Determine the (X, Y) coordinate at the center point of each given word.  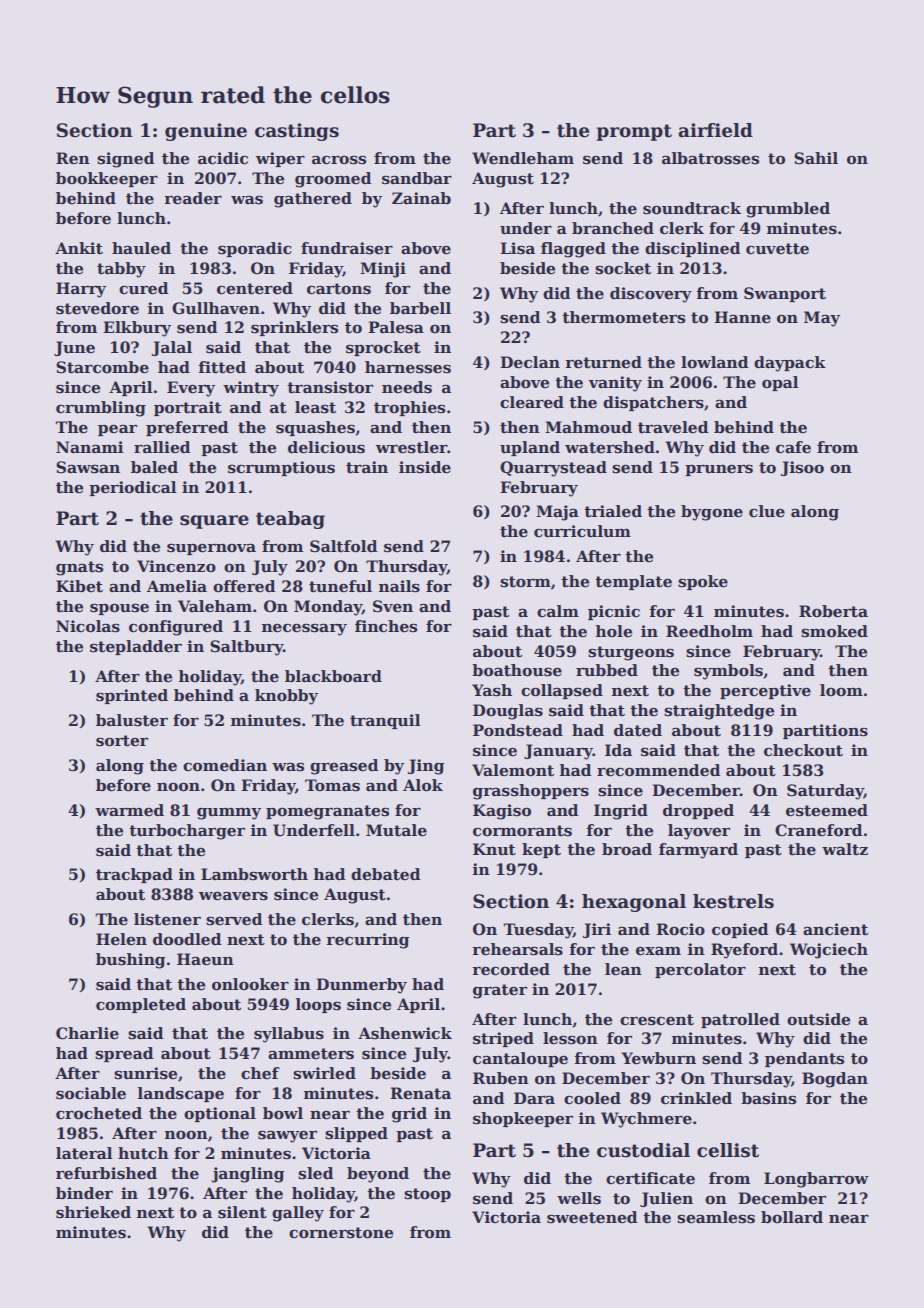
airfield (715, 130)
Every (191, 389)
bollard (792, 1217)
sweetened (592, 1217)
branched (613, 228)
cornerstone (341, 1233)
